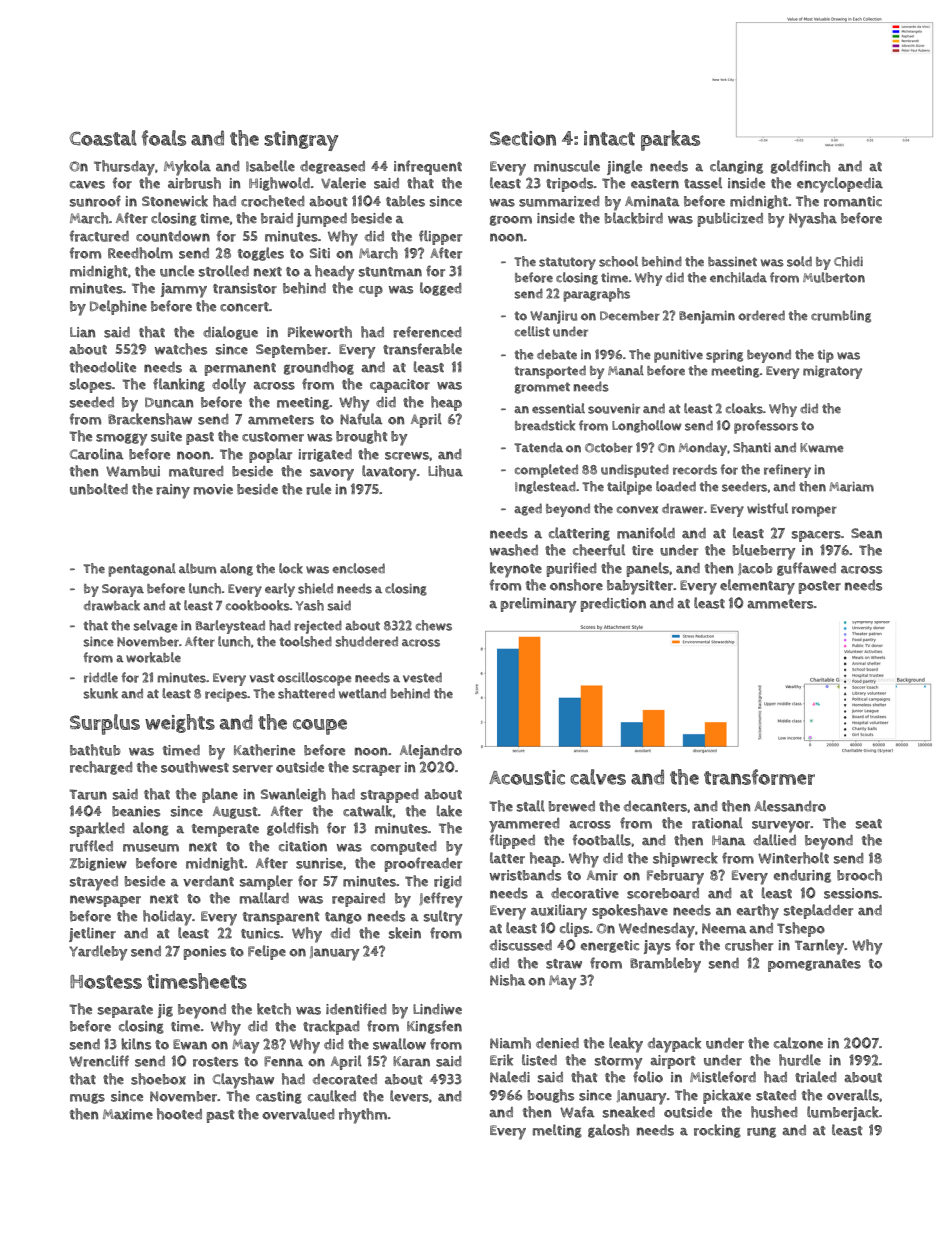  I want to click on tables, so click(405, 201).
